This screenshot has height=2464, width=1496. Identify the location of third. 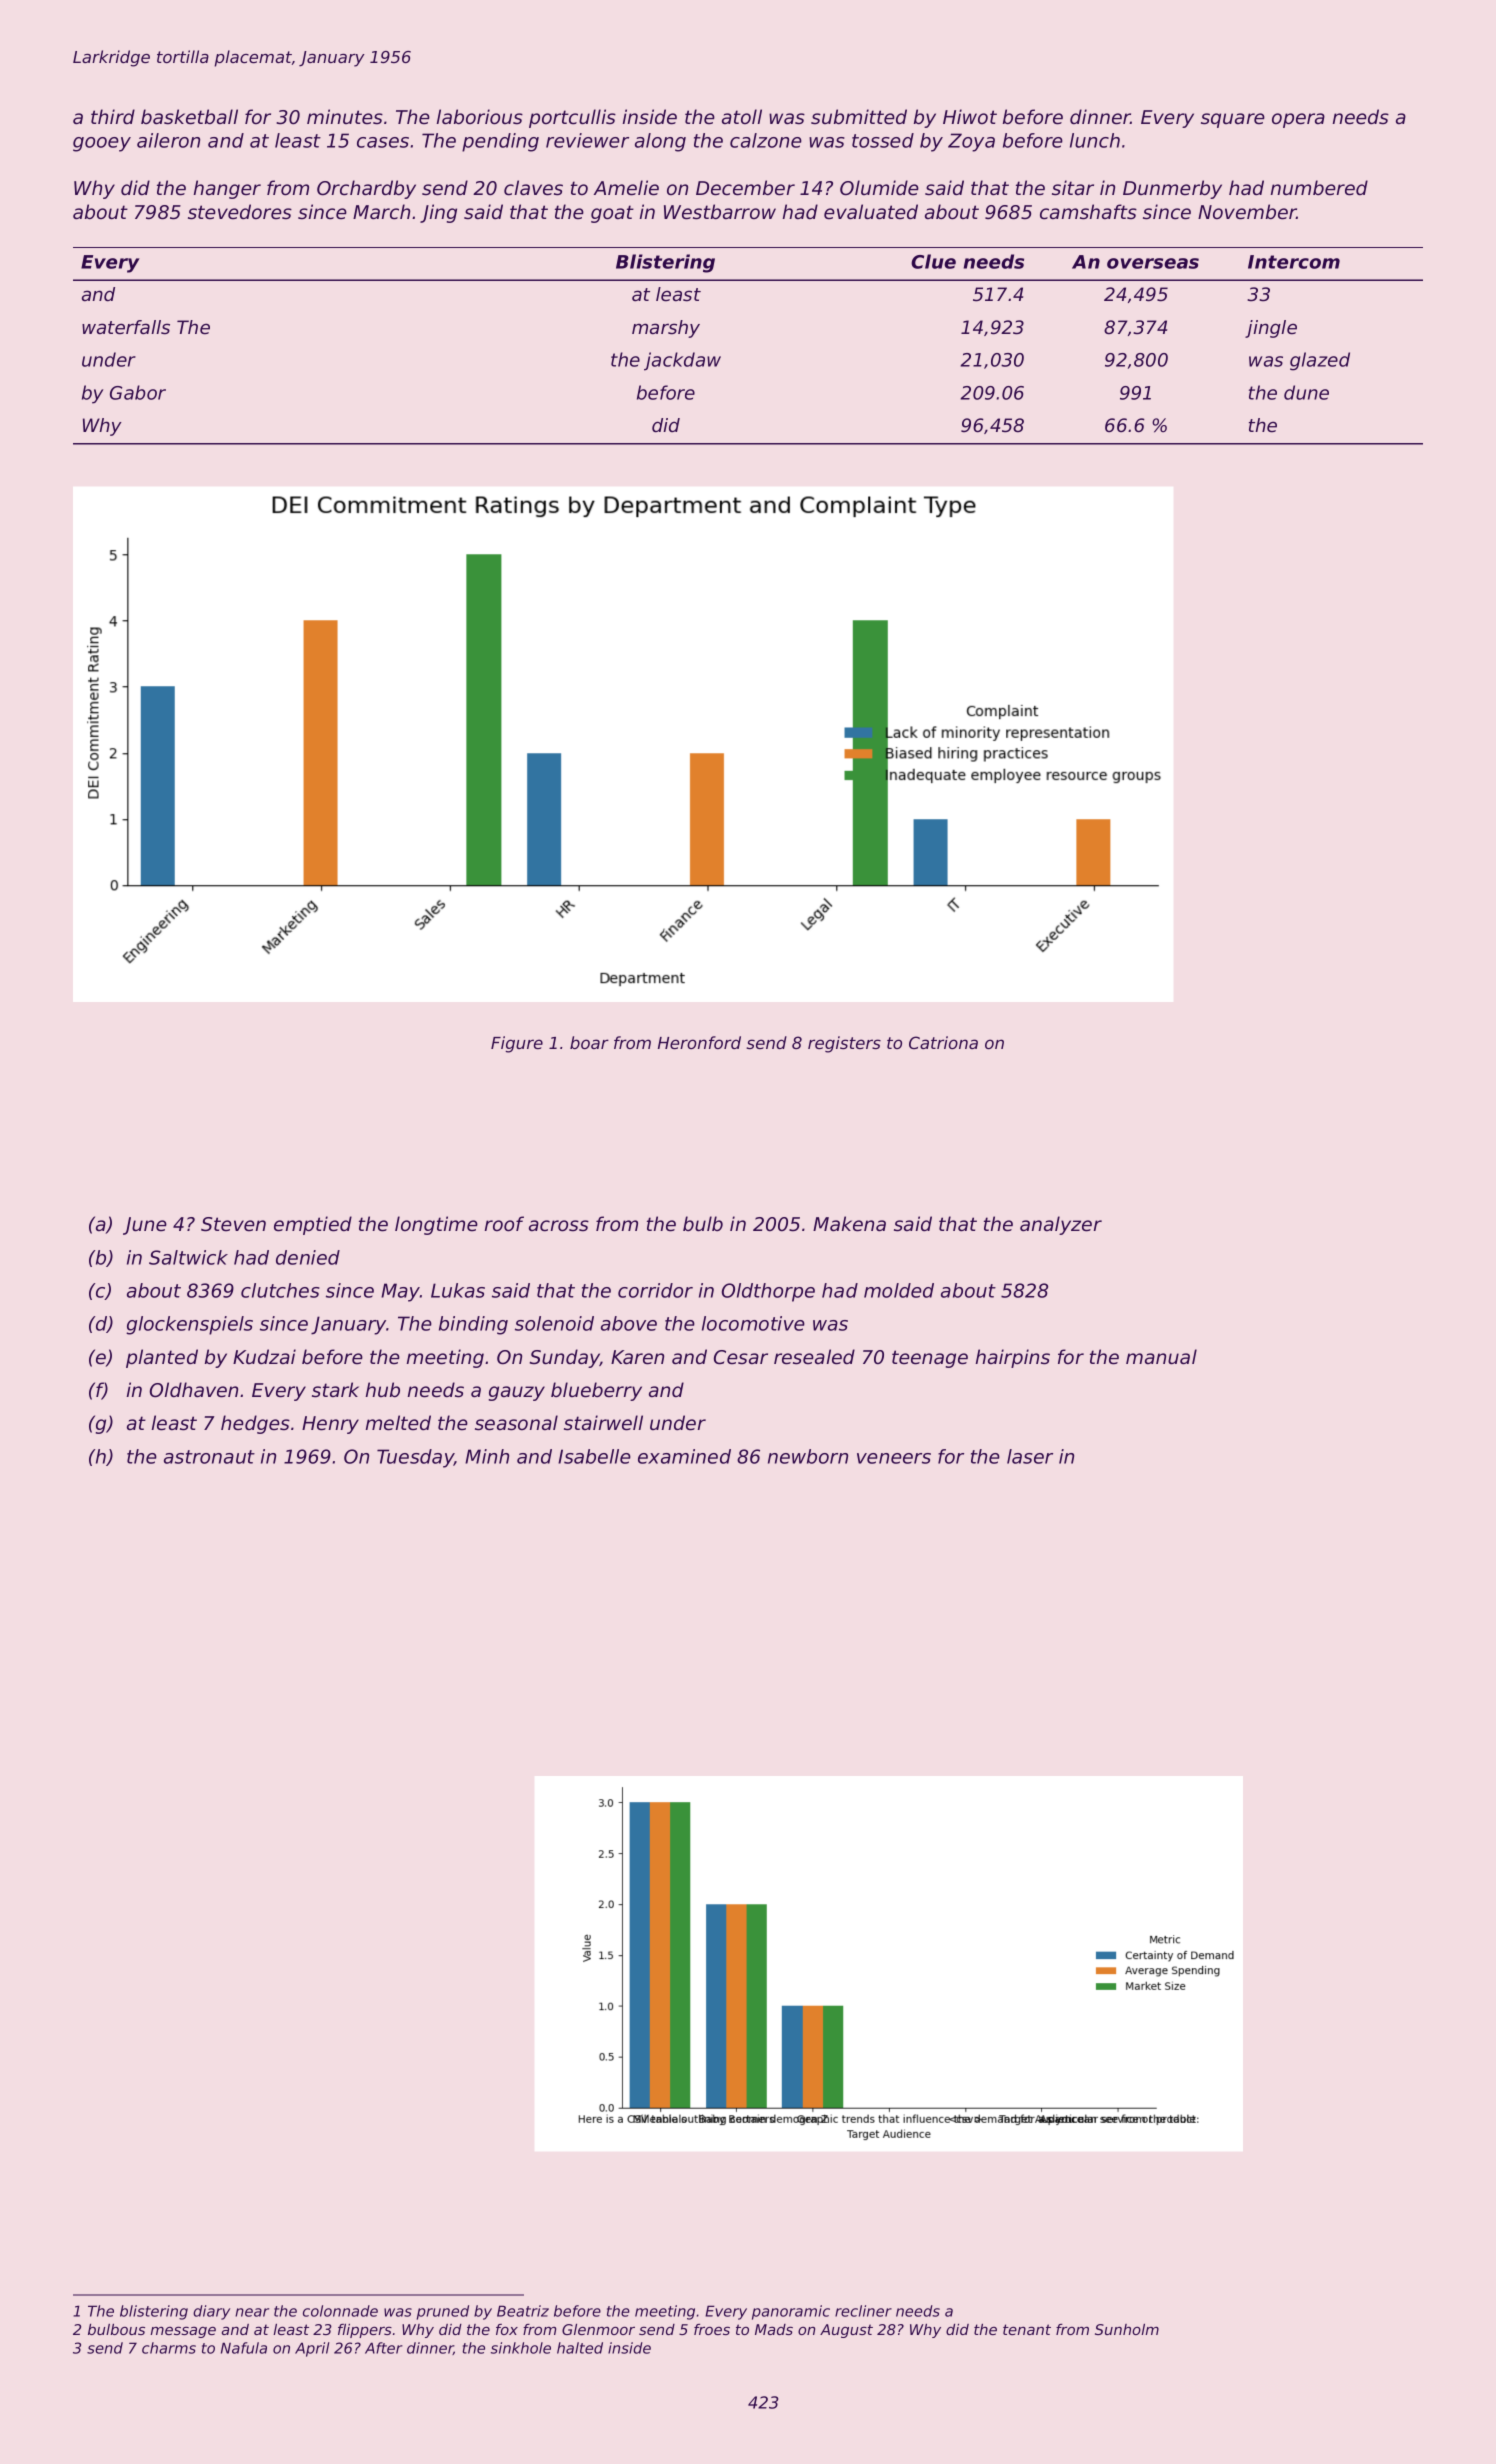
(113, 116).
